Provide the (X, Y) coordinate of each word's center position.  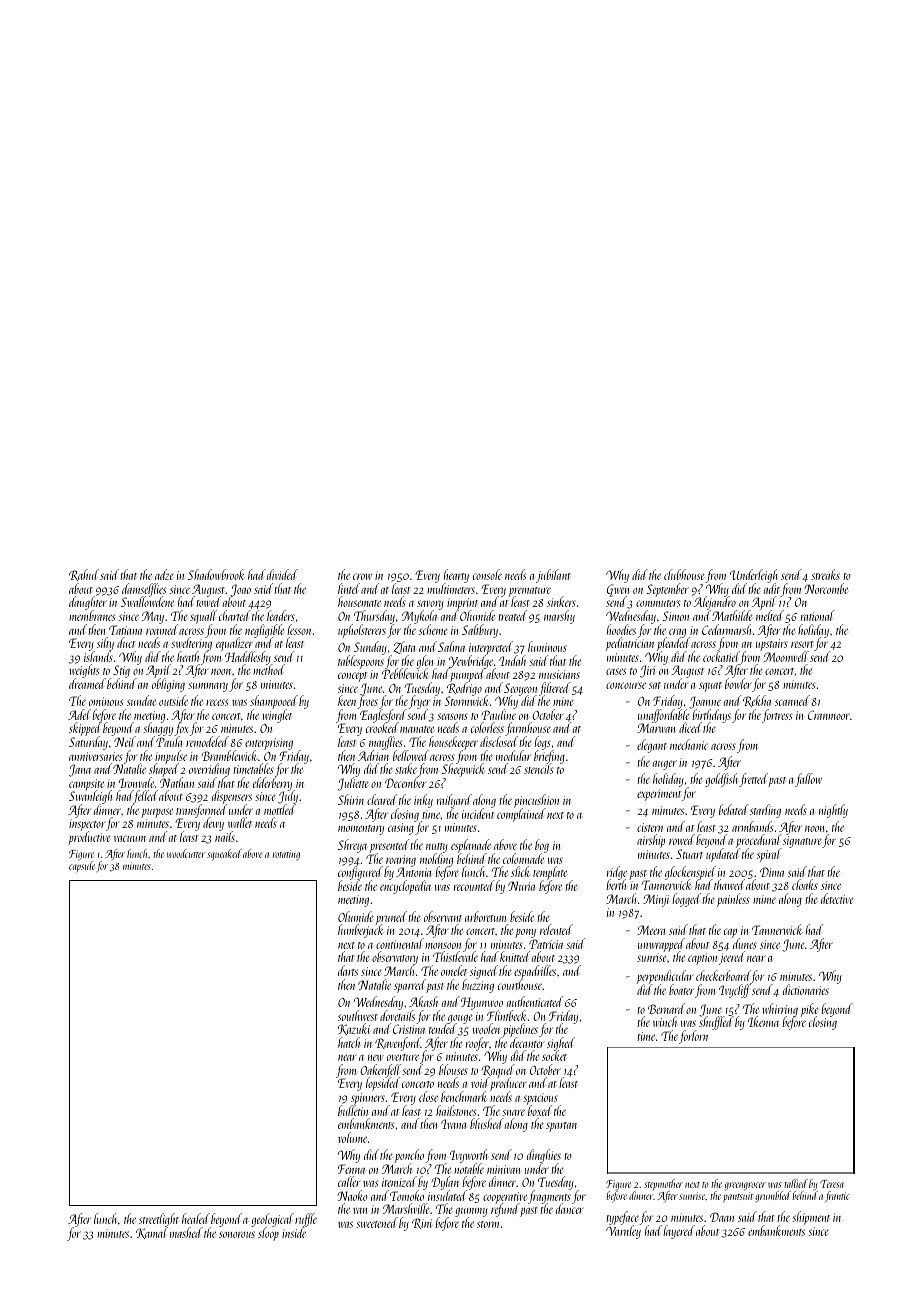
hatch (349, 1042)
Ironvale (136, 782)
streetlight (159, 1220)
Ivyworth (469, 1156)
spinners (368, 1099)
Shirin (351, 799)
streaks (825, 574)
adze (164, 574)
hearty (456, 576)
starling (765, 811)
